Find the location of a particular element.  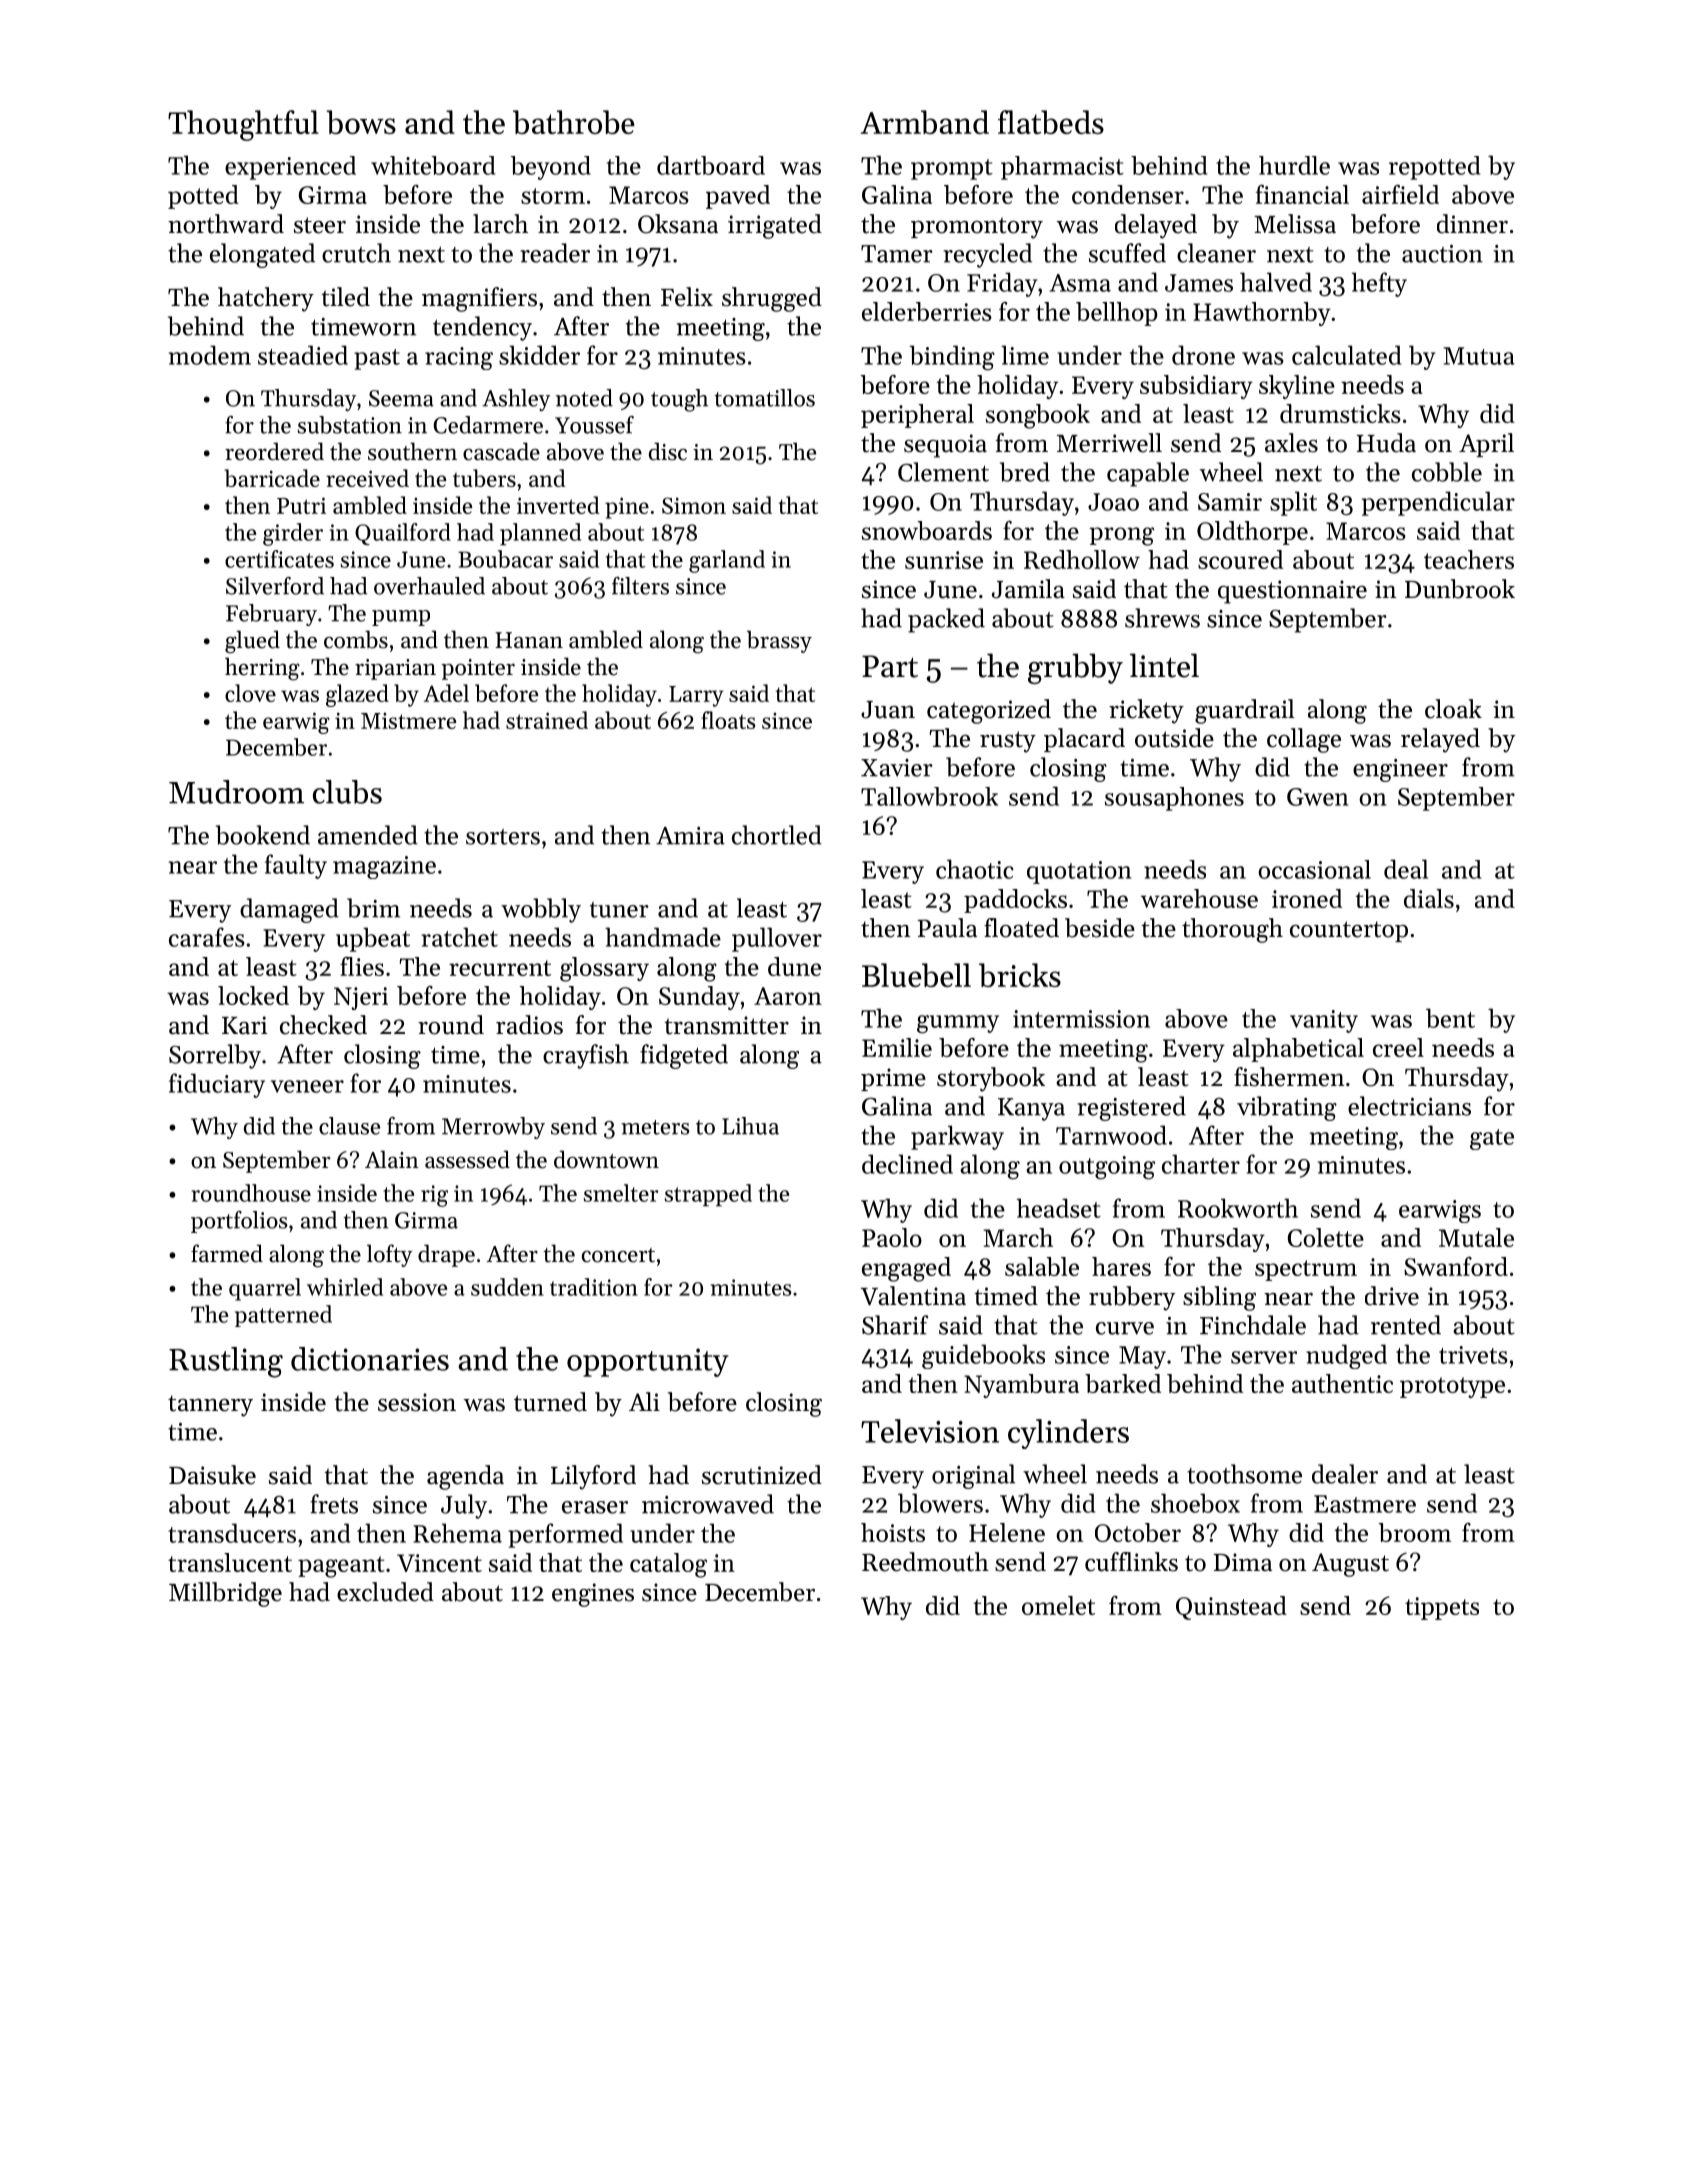

bows is located at coordinates (361, 122).
